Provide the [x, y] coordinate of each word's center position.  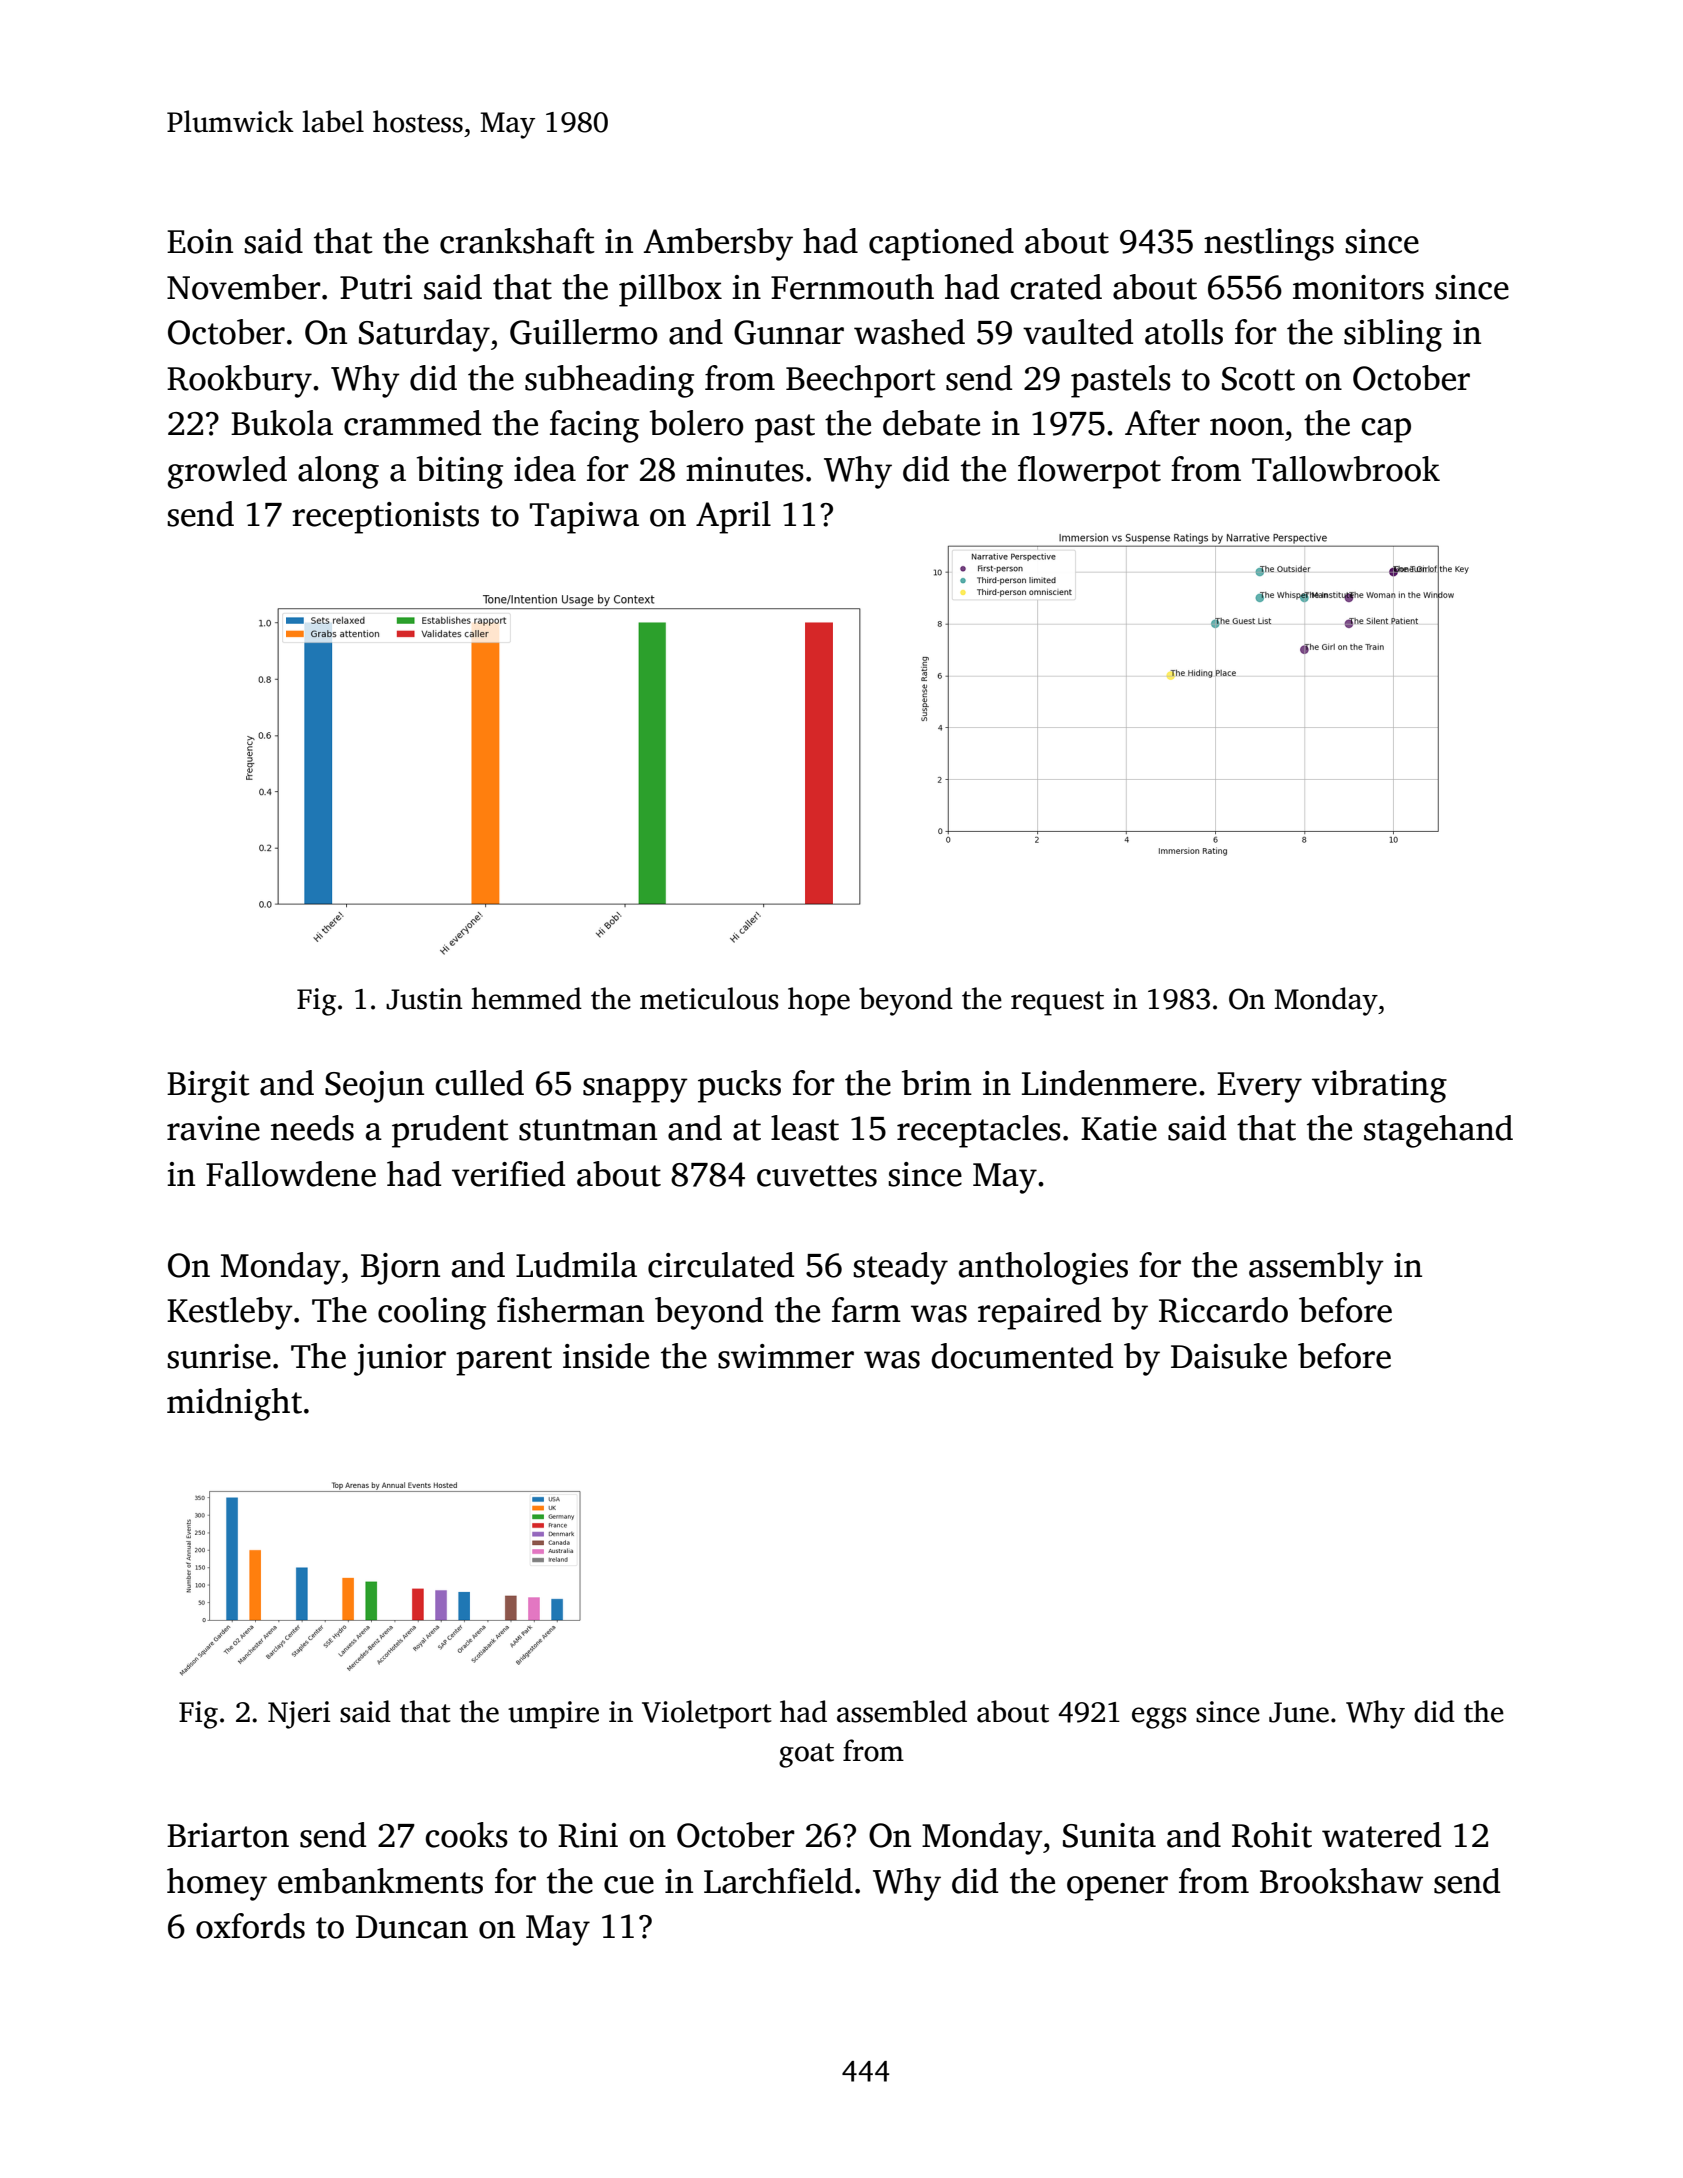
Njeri [299, 1715]
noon [1247, 427]
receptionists [385, 518]
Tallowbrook [1346, 469]
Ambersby [718, 244]
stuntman [588, 1130]
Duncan [412, 1927]
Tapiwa [584, 518]
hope [819, 1001]
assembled [902, 1711]
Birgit [208, 1087]
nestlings [1269, 244]
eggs [1159, 1718]
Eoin [200, 241]
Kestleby [230, 1313]
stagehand [1438, 1131]
